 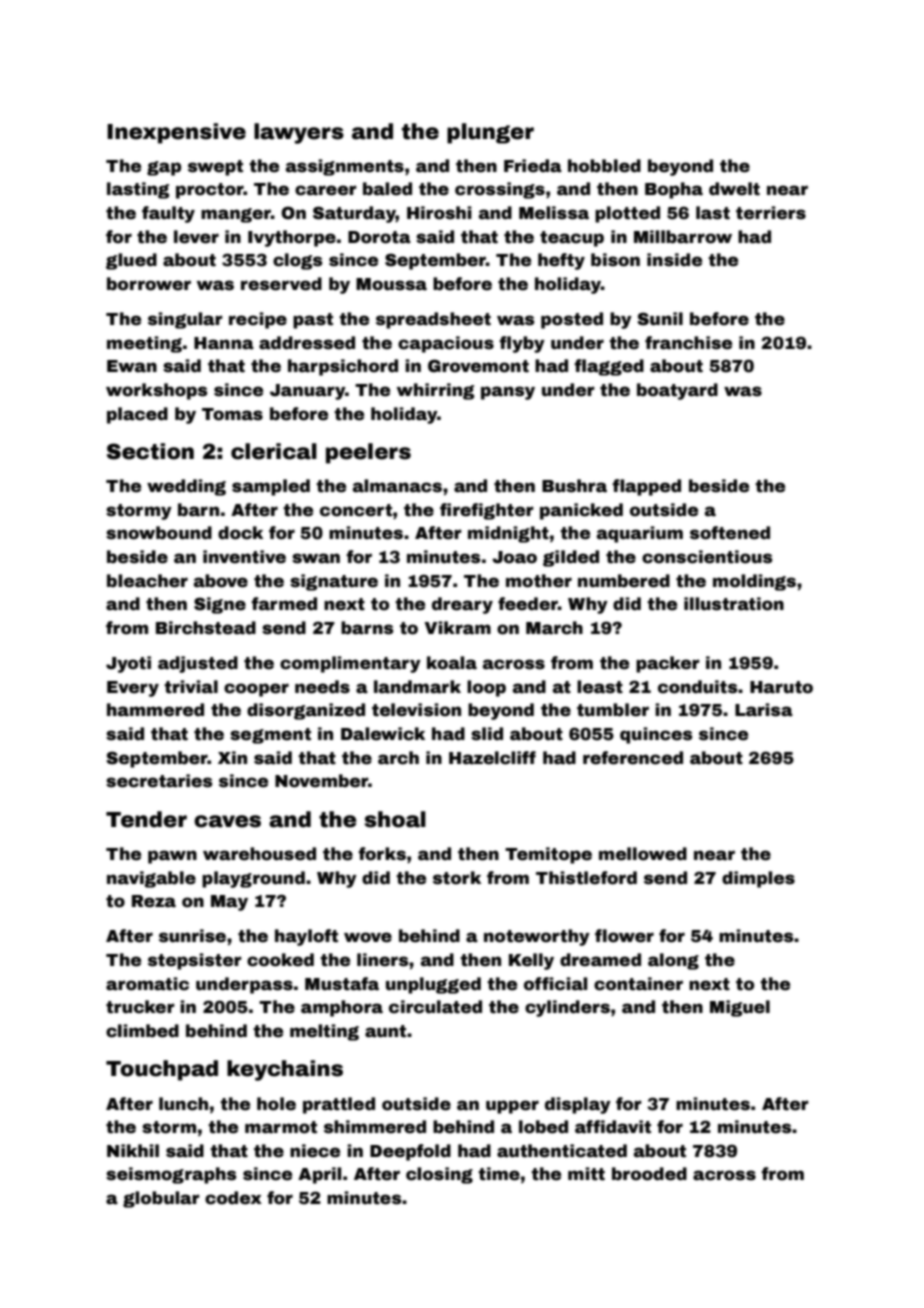 What do you see at coordinates (334, 582) in the image?
I see `signature` at bounding box center [334, 582].
